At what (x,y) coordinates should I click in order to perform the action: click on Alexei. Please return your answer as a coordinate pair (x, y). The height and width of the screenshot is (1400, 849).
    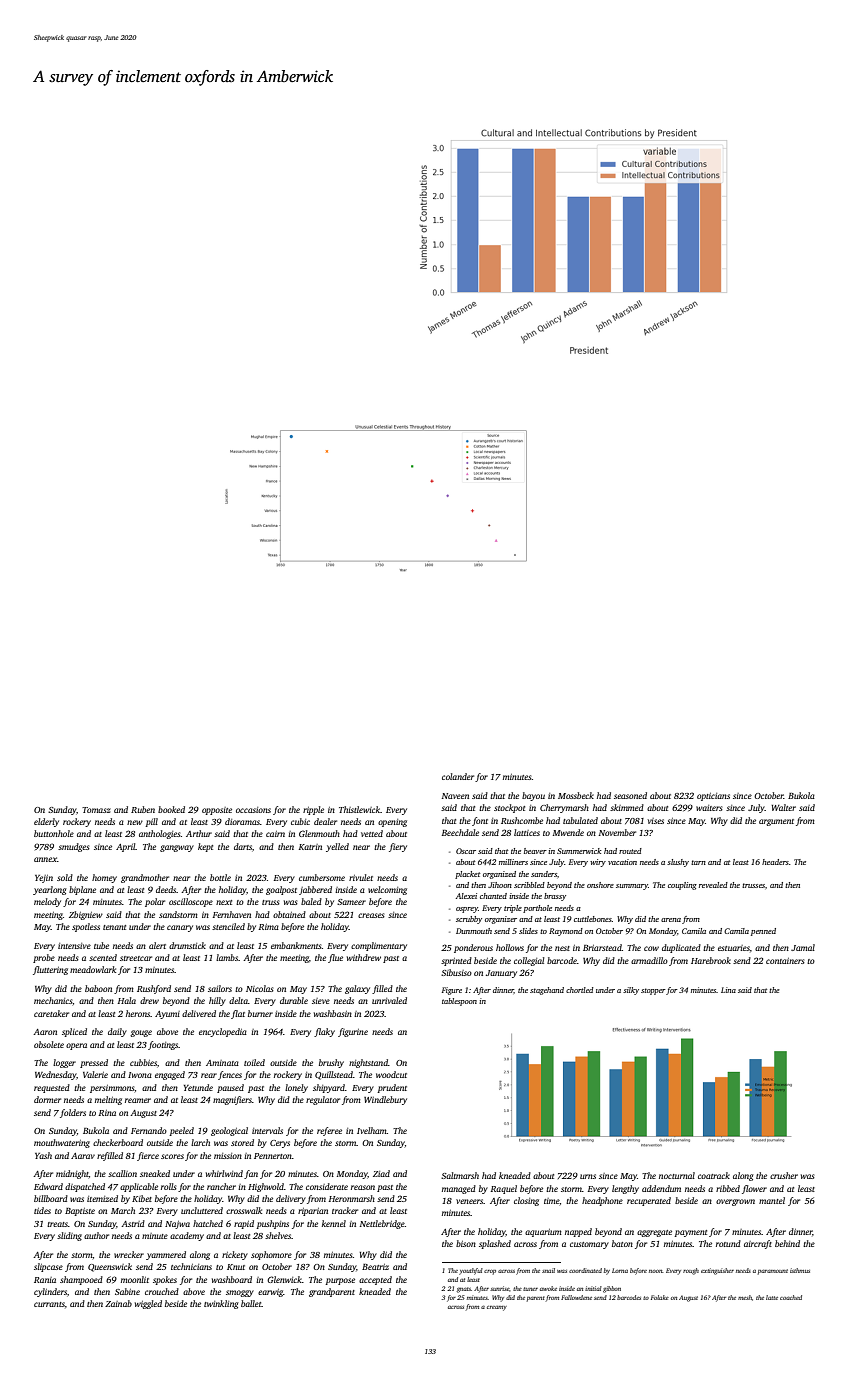
    Looking at the image, I should click on (466, 896).
